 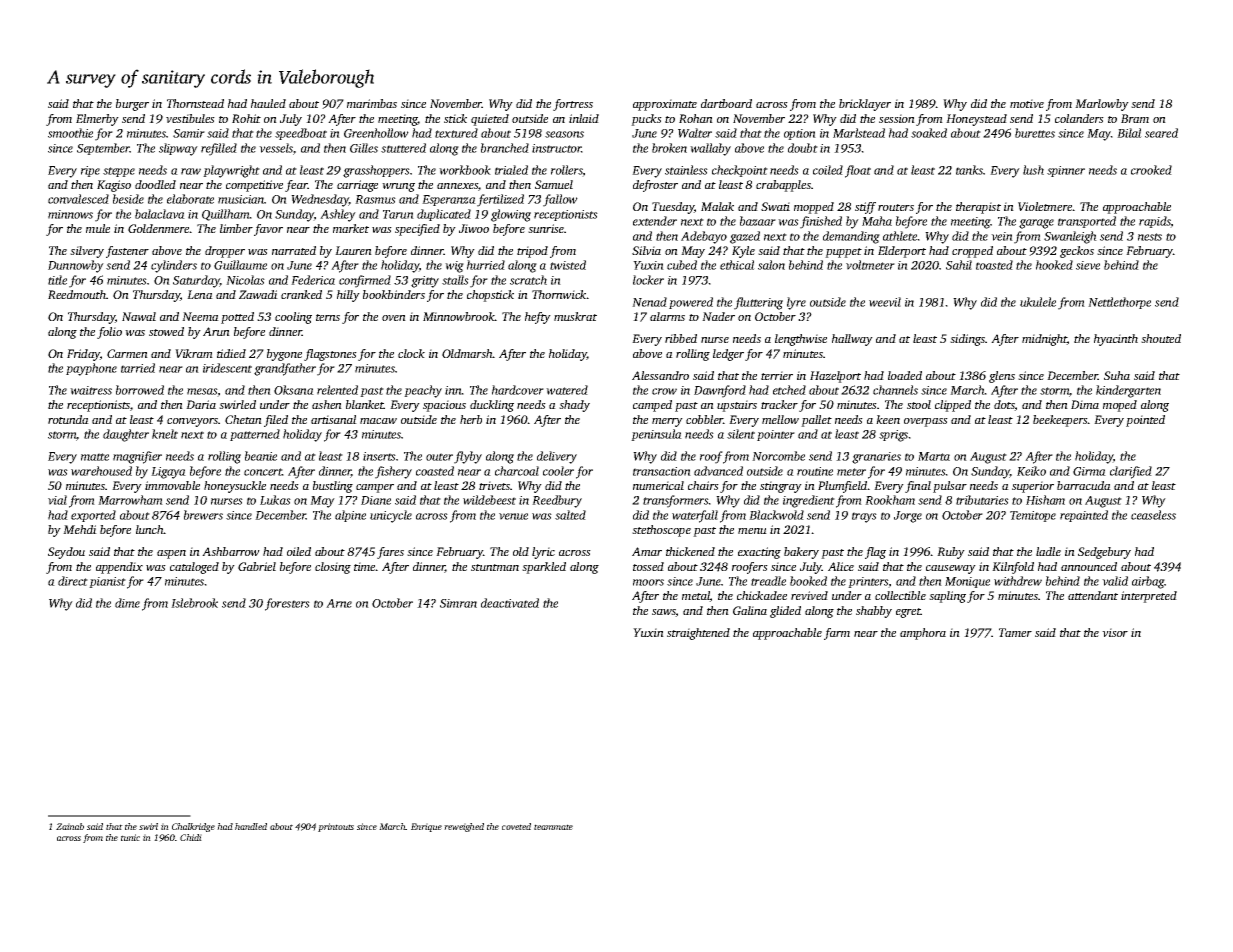 I want to click on Nettlethorpe, so click(x=1119, y=303).
